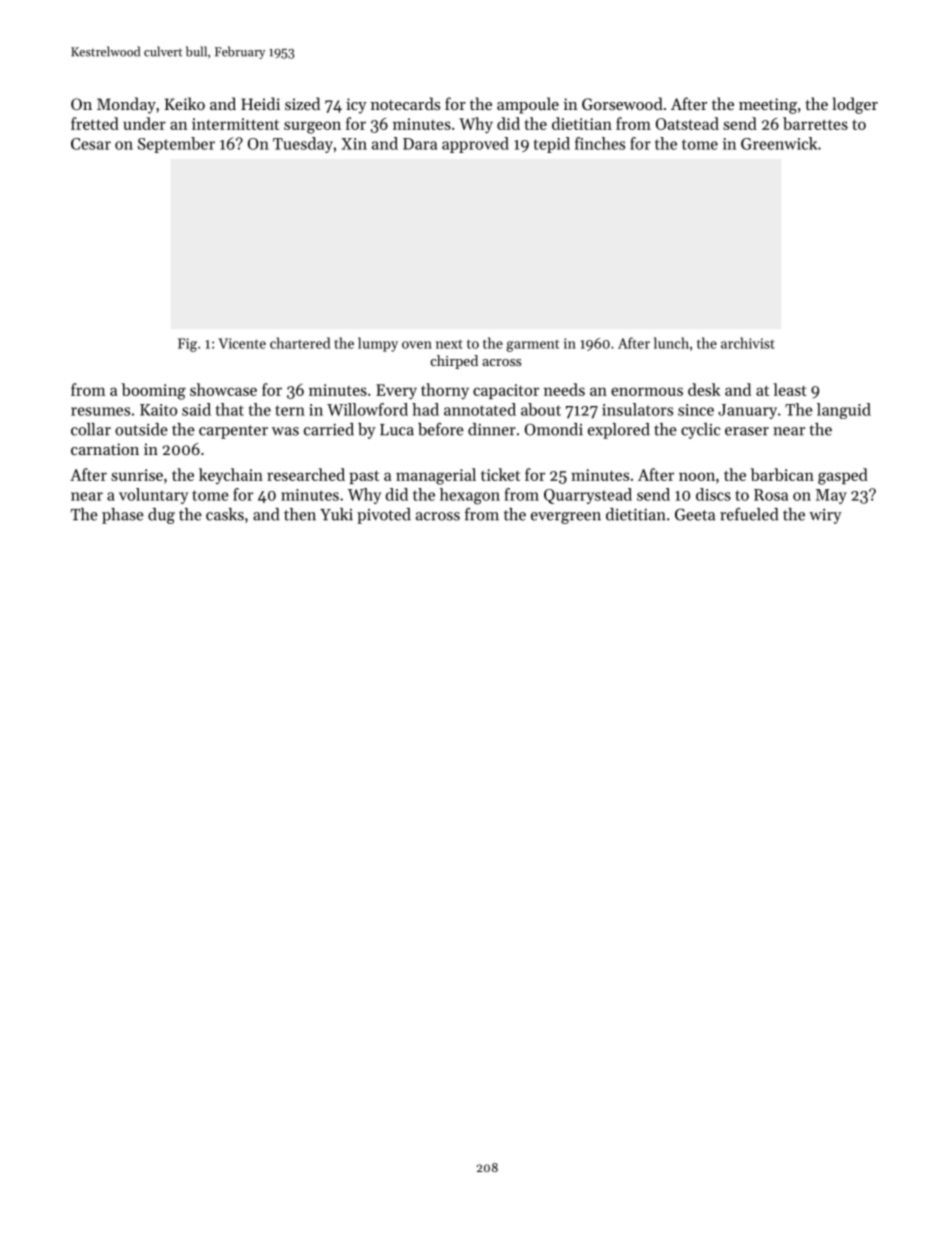 The height and width of the screenshot is (1233, 952). Describe the element at coordinates (552, 145) in the screenshot. I see `tepid` at that location.
